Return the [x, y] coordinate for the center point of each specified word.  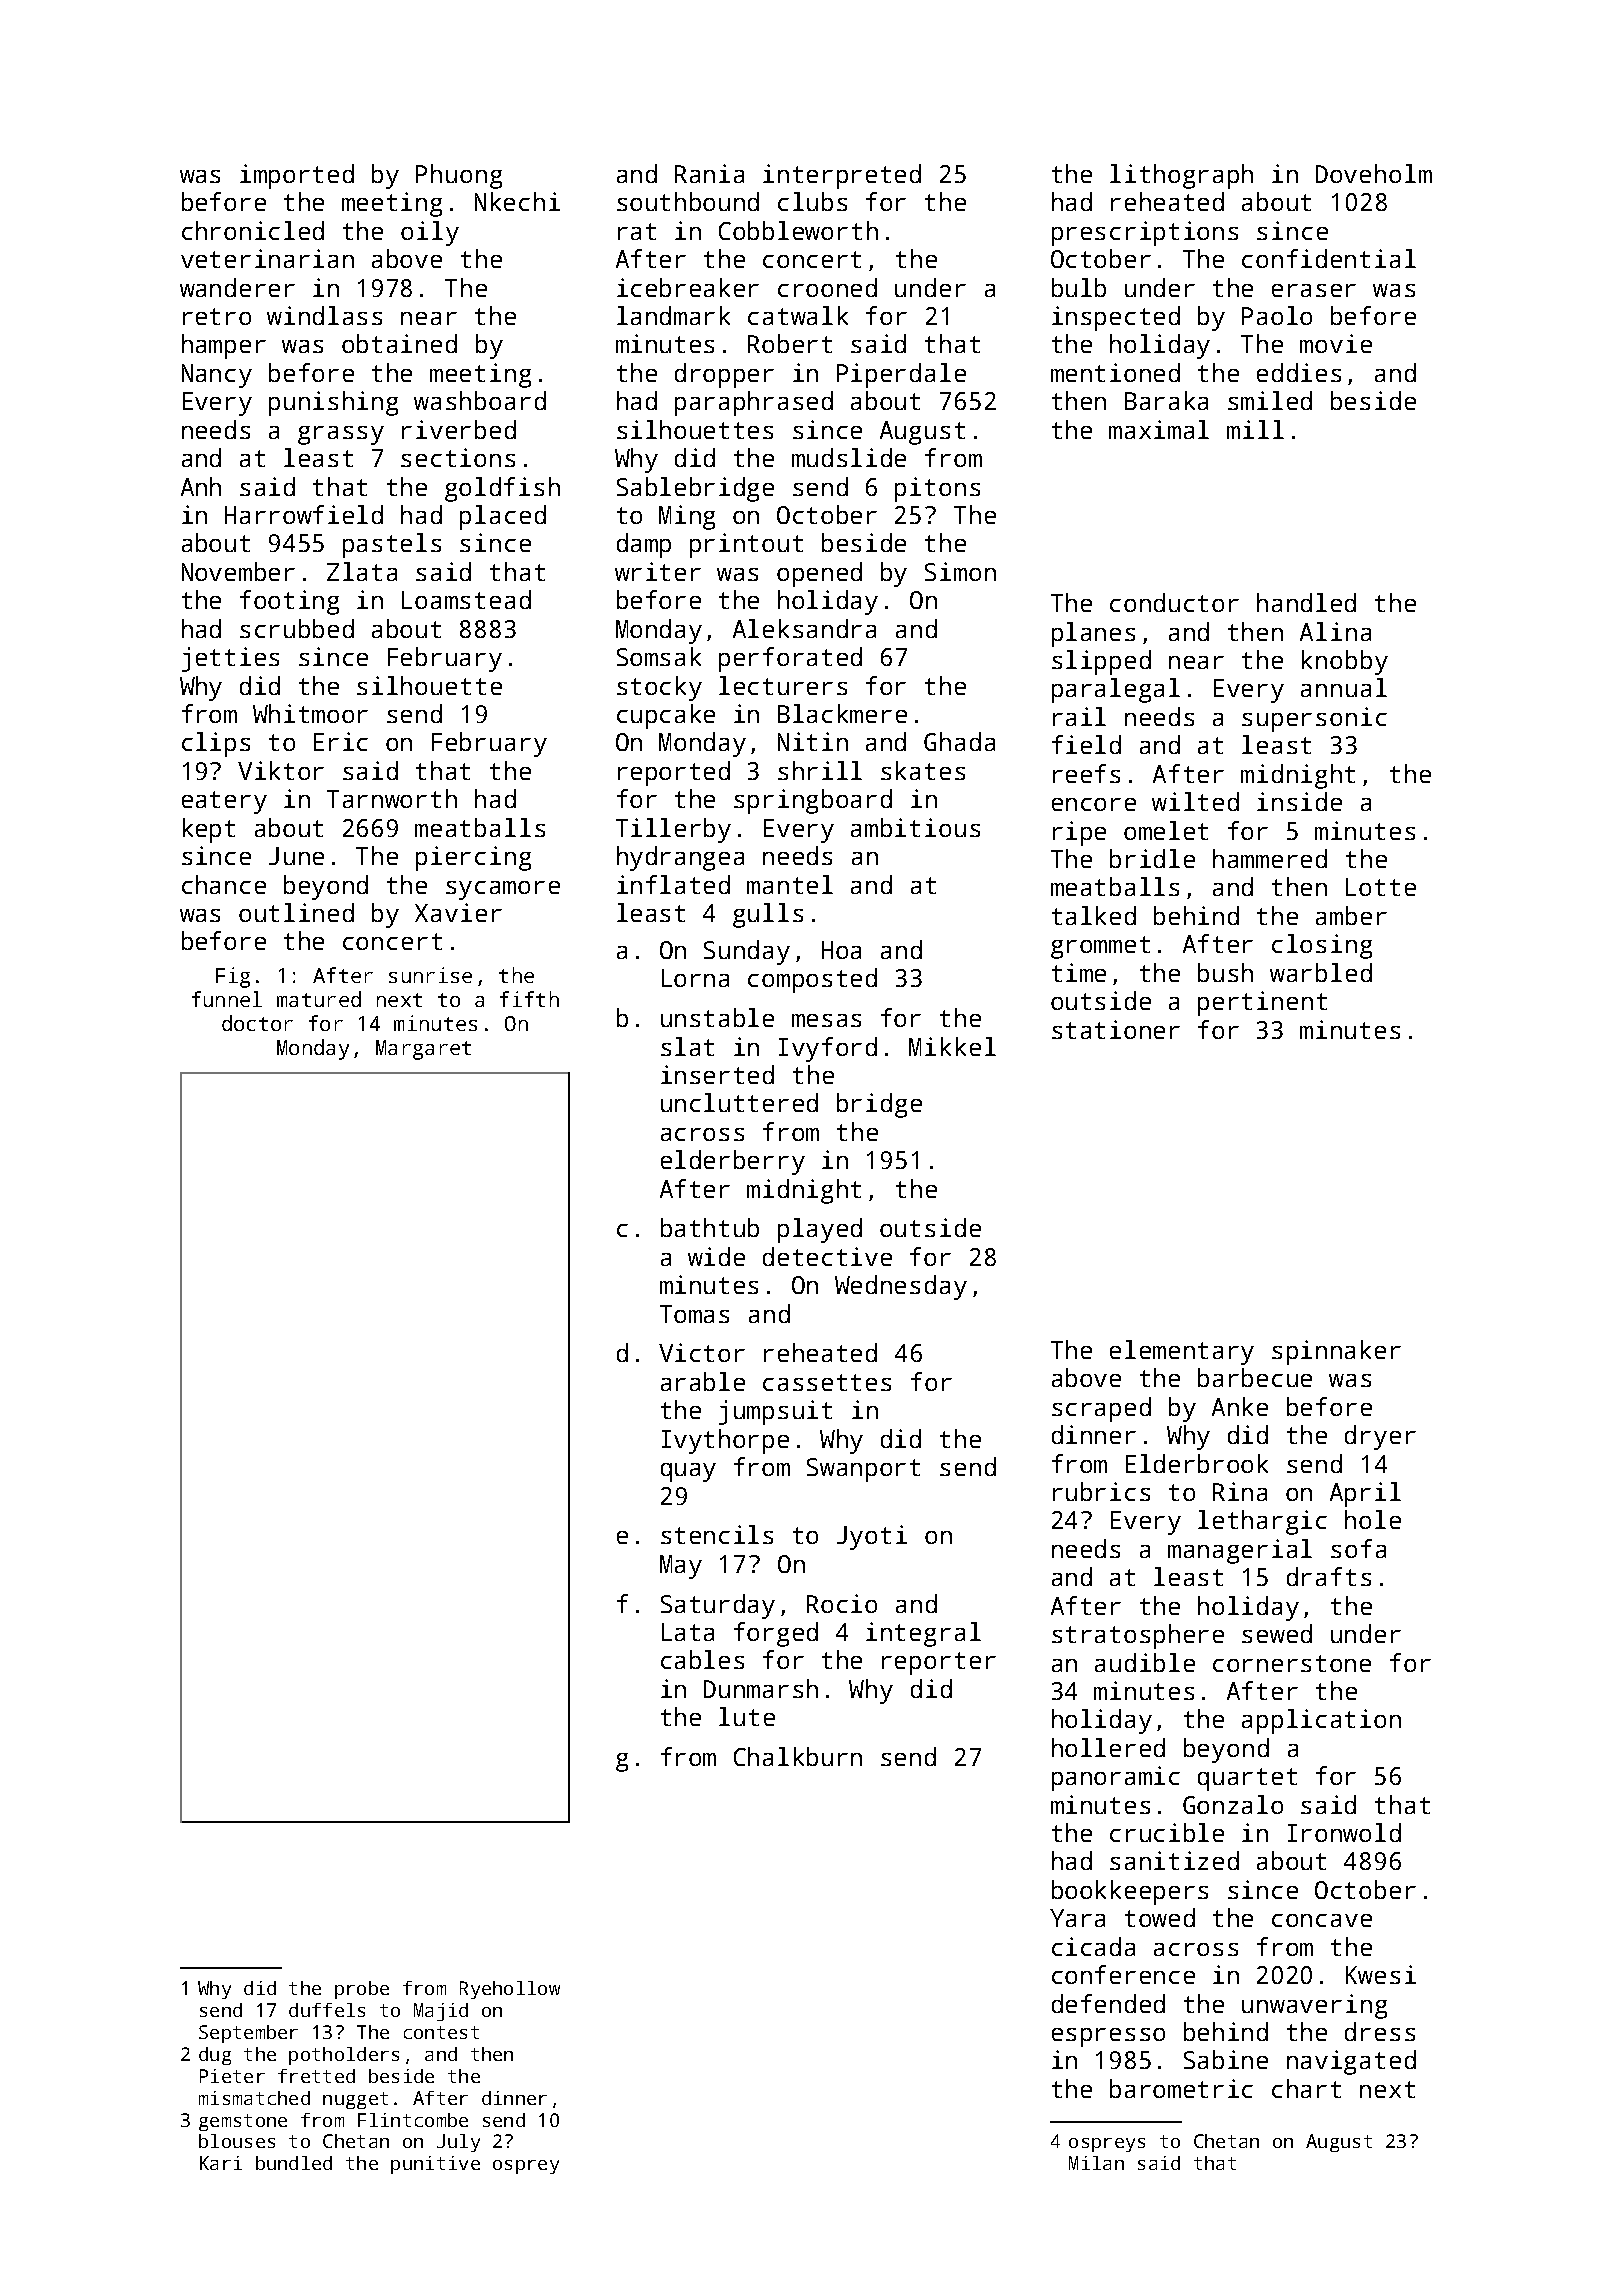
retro [217, 316]
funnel [227, 999]
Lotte [1381, 887]
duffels [327, 2010]
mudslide [849, 457]
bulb [1079, 287]
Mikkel [952, 1046]
